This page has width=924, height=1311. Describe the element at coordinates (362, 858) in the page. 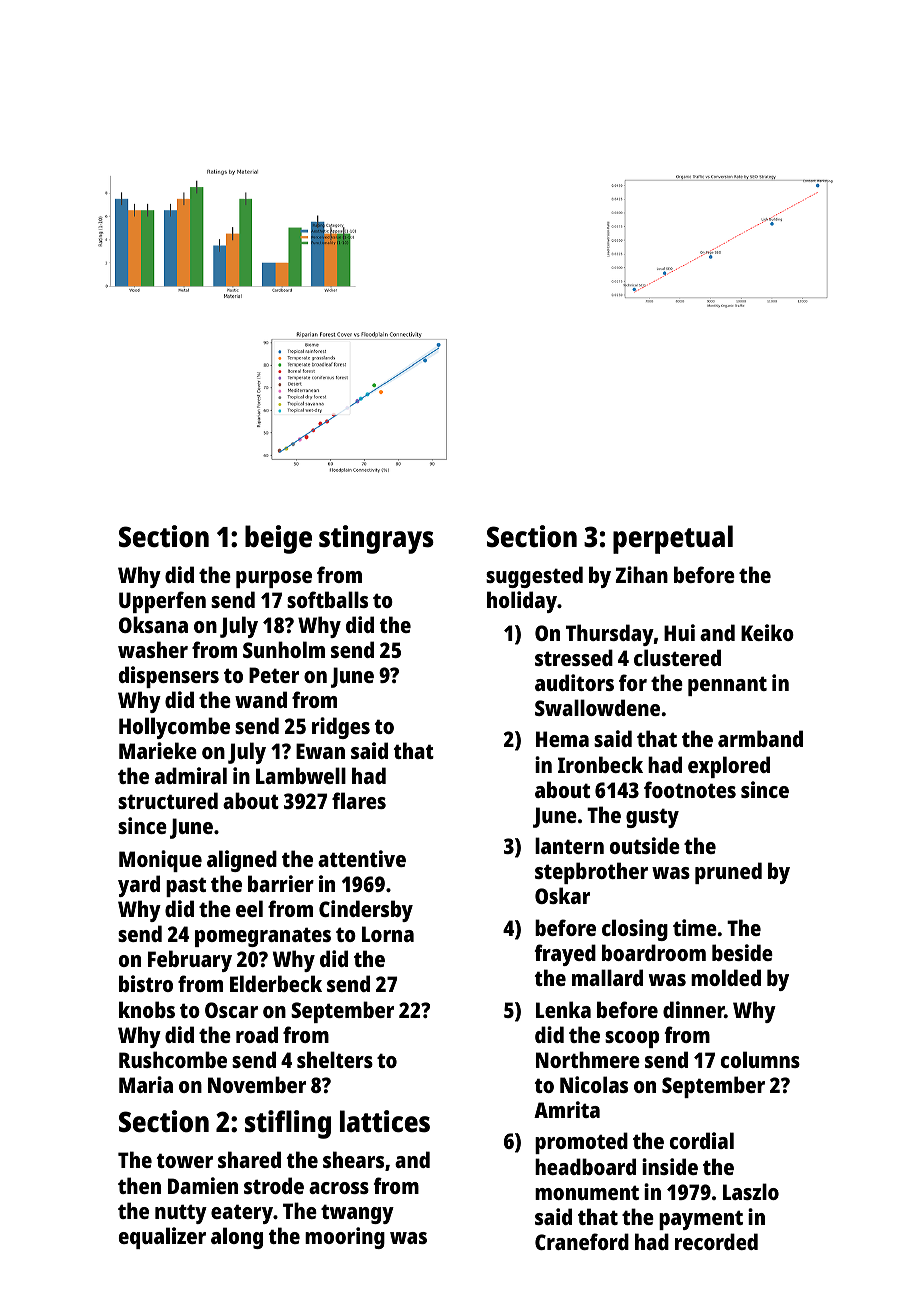

I see `attentive` at that location.
